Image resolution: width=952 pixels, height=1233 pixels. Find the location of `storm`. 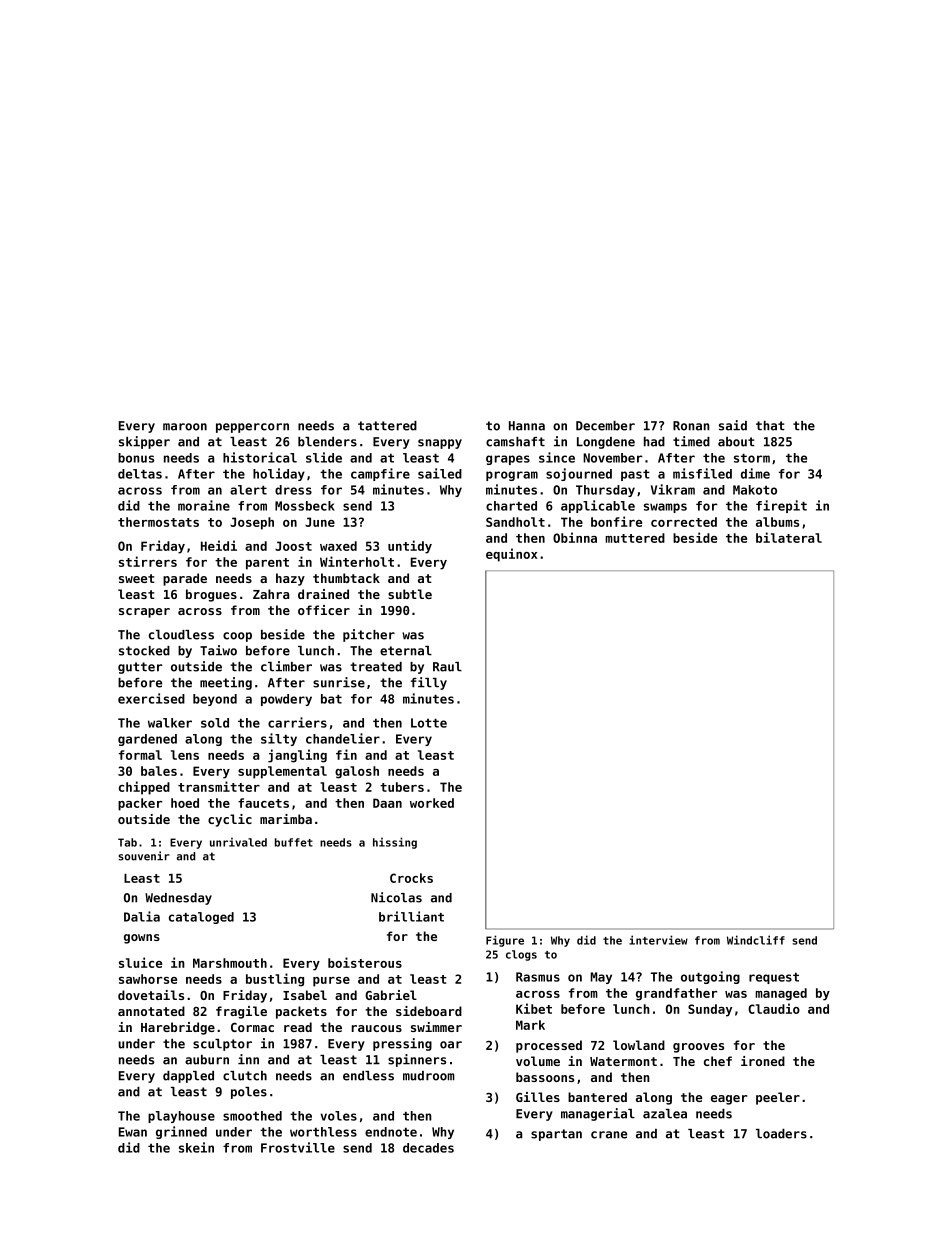

storm is located at coordinates (752, 458).
